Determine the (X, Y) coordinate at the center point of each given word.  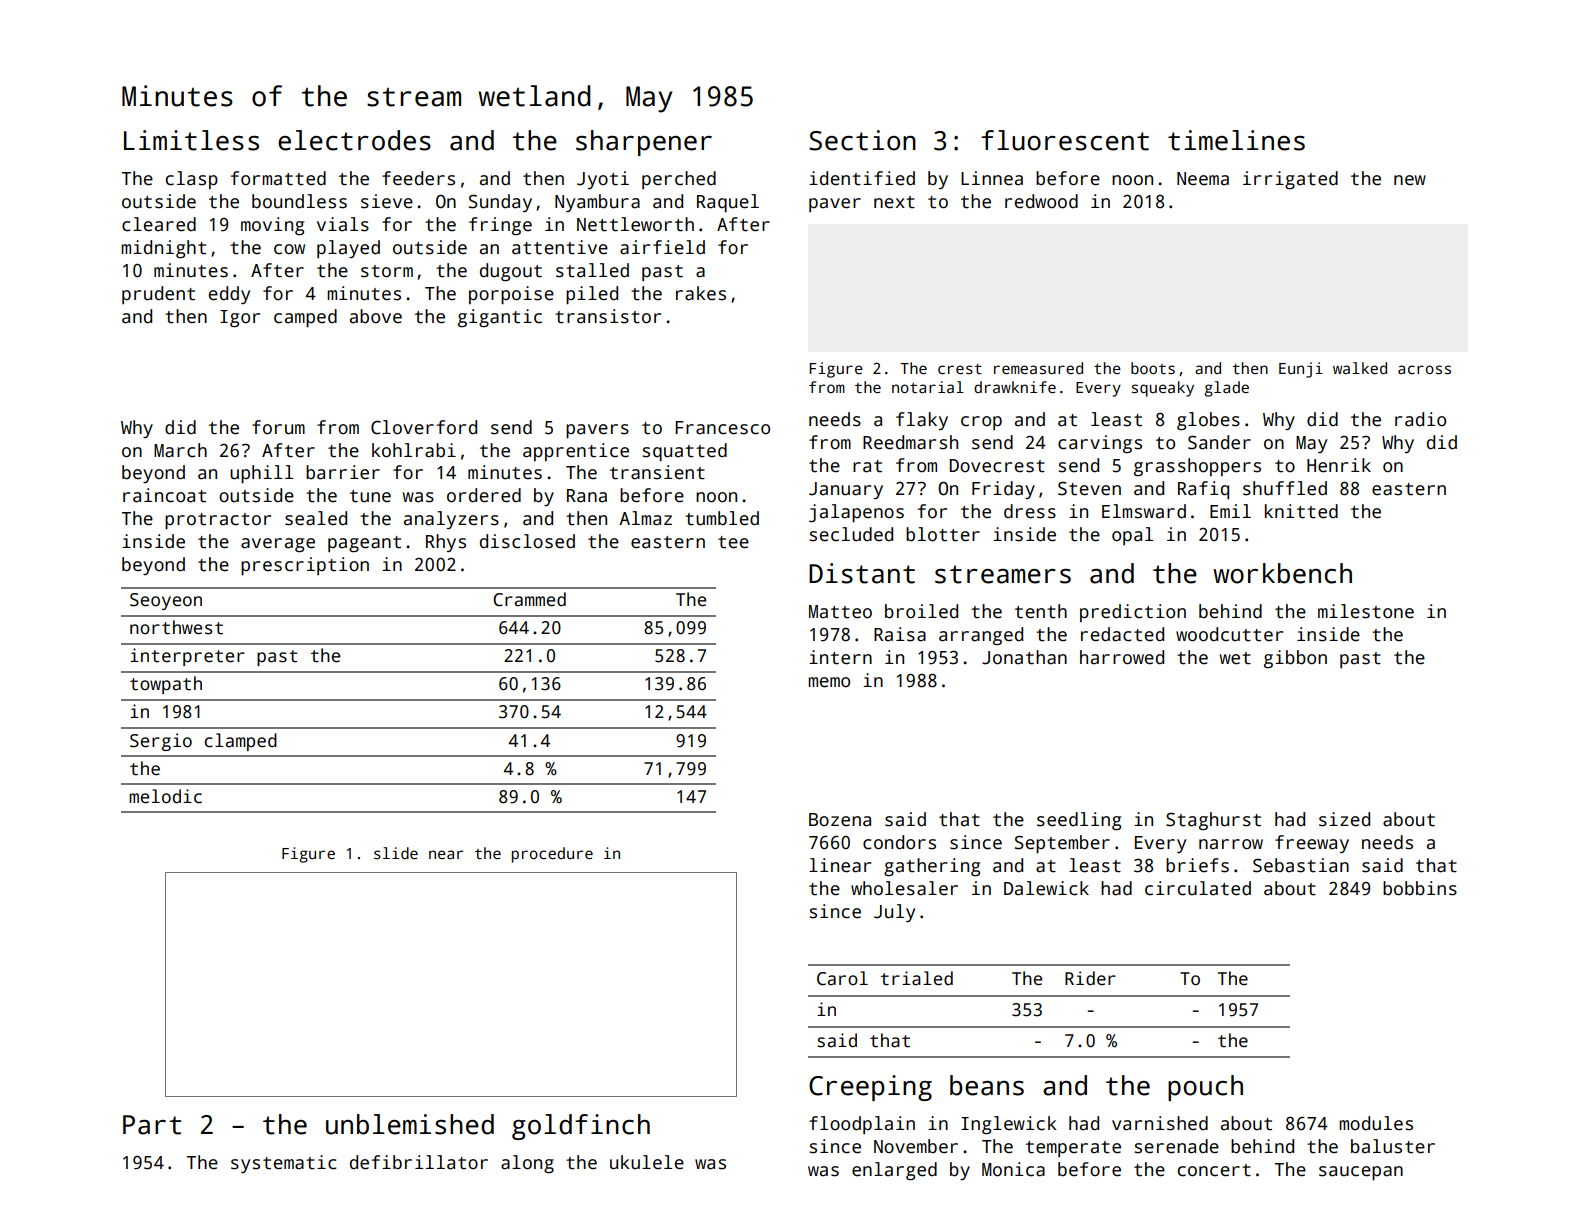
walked (1360, 368)
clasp (192, 180)
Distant (862, 573)
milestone (1366, 611)
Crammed (529, 599)
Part (152, 1125)
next (894, 202)
